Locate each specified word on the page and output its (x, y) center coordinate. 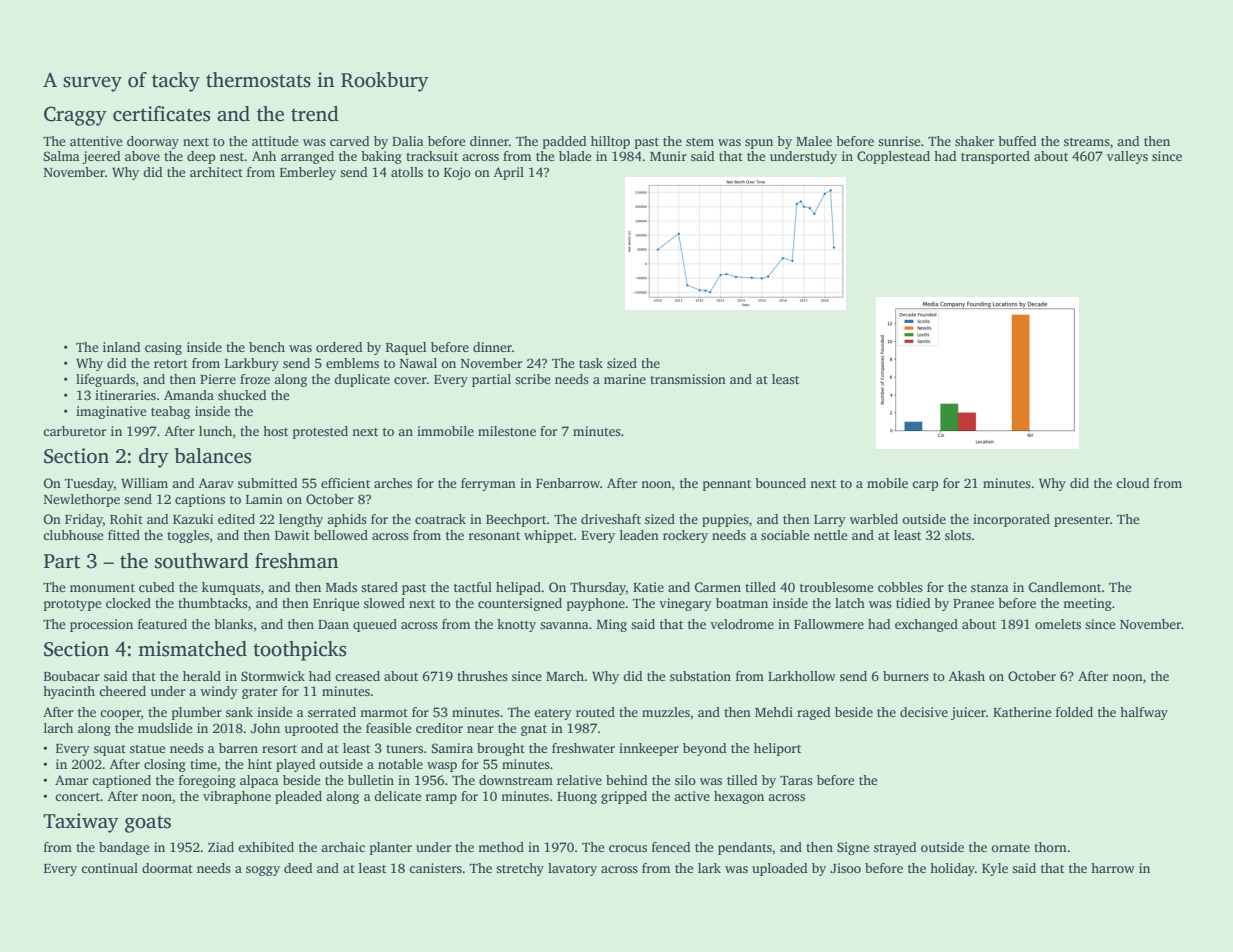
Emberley (308, 173)
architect (216, 172)
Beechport (516, 520)
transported (995, 157)
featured (162, 624)
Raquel (406, 348)
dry (154, 458)
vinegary (685, 604)
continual (109, 868)
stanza (990, 588)
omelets (1058, 624)
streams (1087, 142)
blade (575, 156)
